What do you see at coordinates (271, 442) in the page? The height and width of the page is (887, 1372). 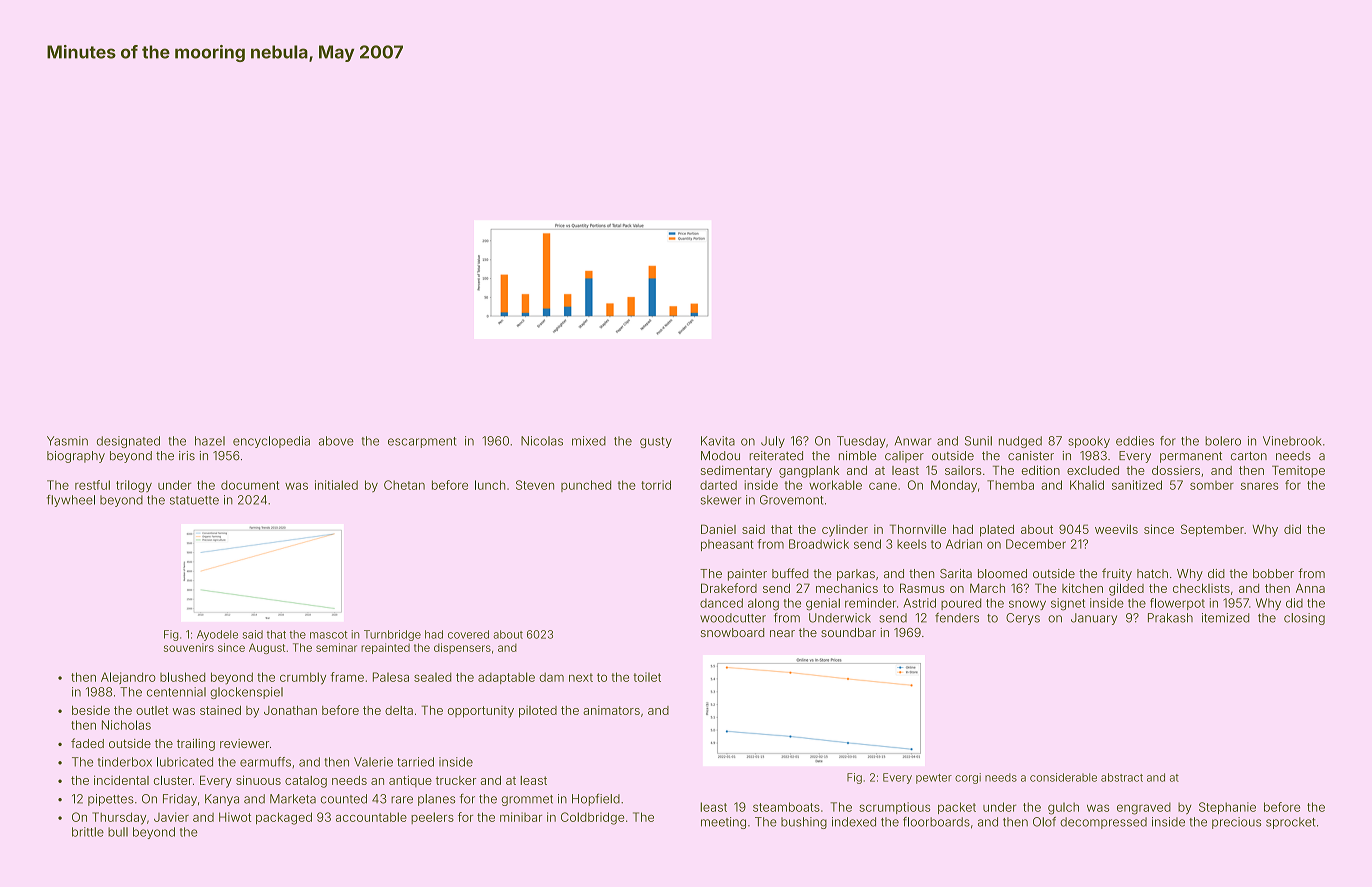 I see `encyclopedia` at bounding box center [271, 442].
